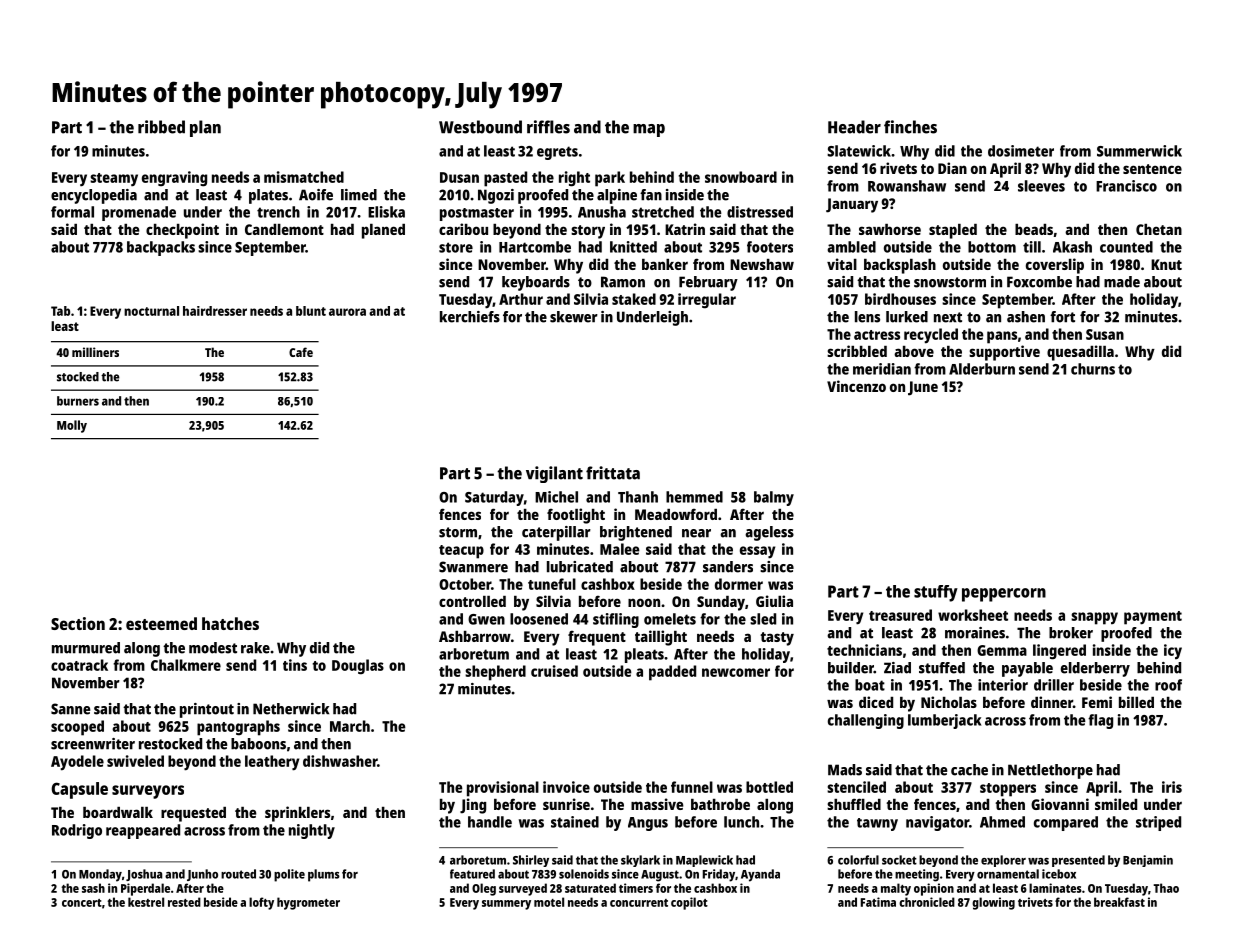 The image size is (1233, 952). What do you see at coordinates (186, 665) in the page?
I see `Chalkmere` at bounding box center [186, 665].
